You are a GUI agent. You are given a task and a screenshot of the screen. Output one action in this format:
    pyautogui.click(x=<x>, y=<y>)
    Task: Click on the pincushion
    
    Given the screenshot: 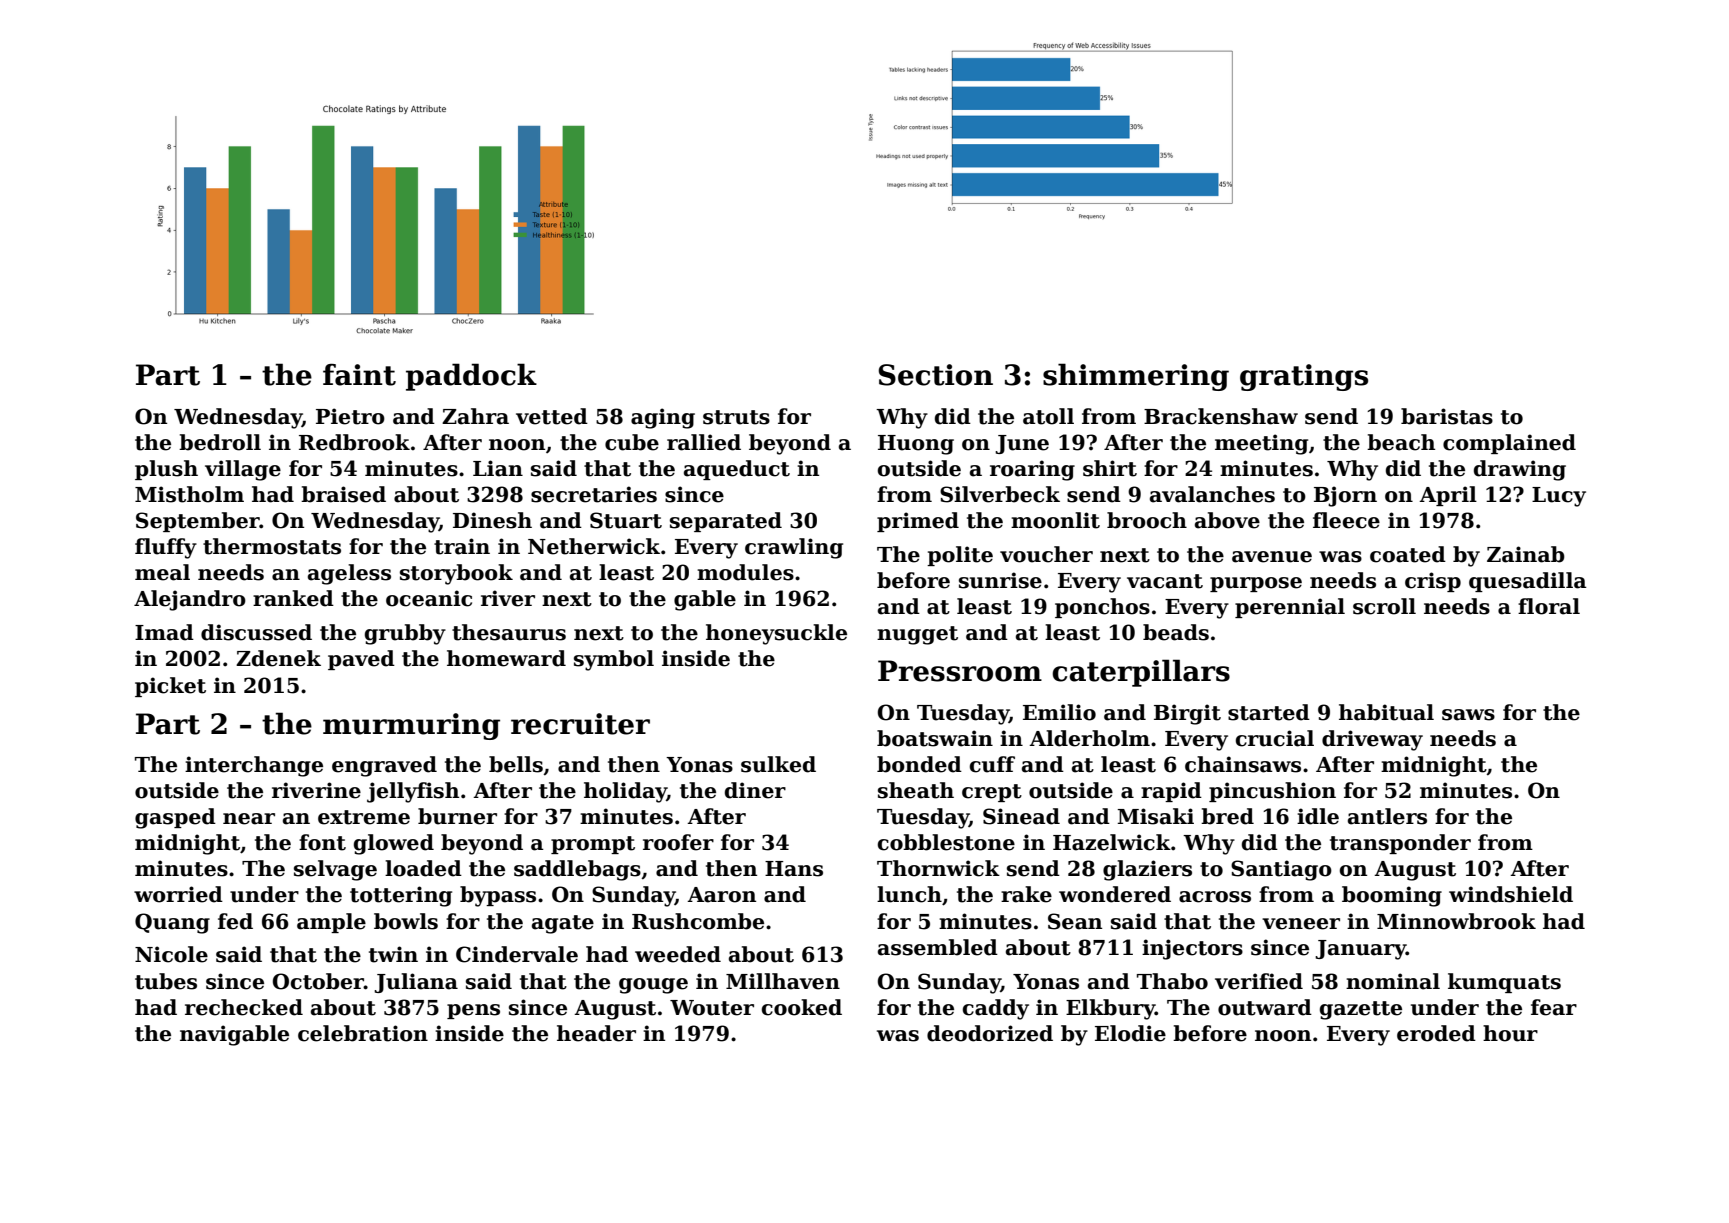 What is the action you would take?
    pyautogui.click(x=1272, y=792)
